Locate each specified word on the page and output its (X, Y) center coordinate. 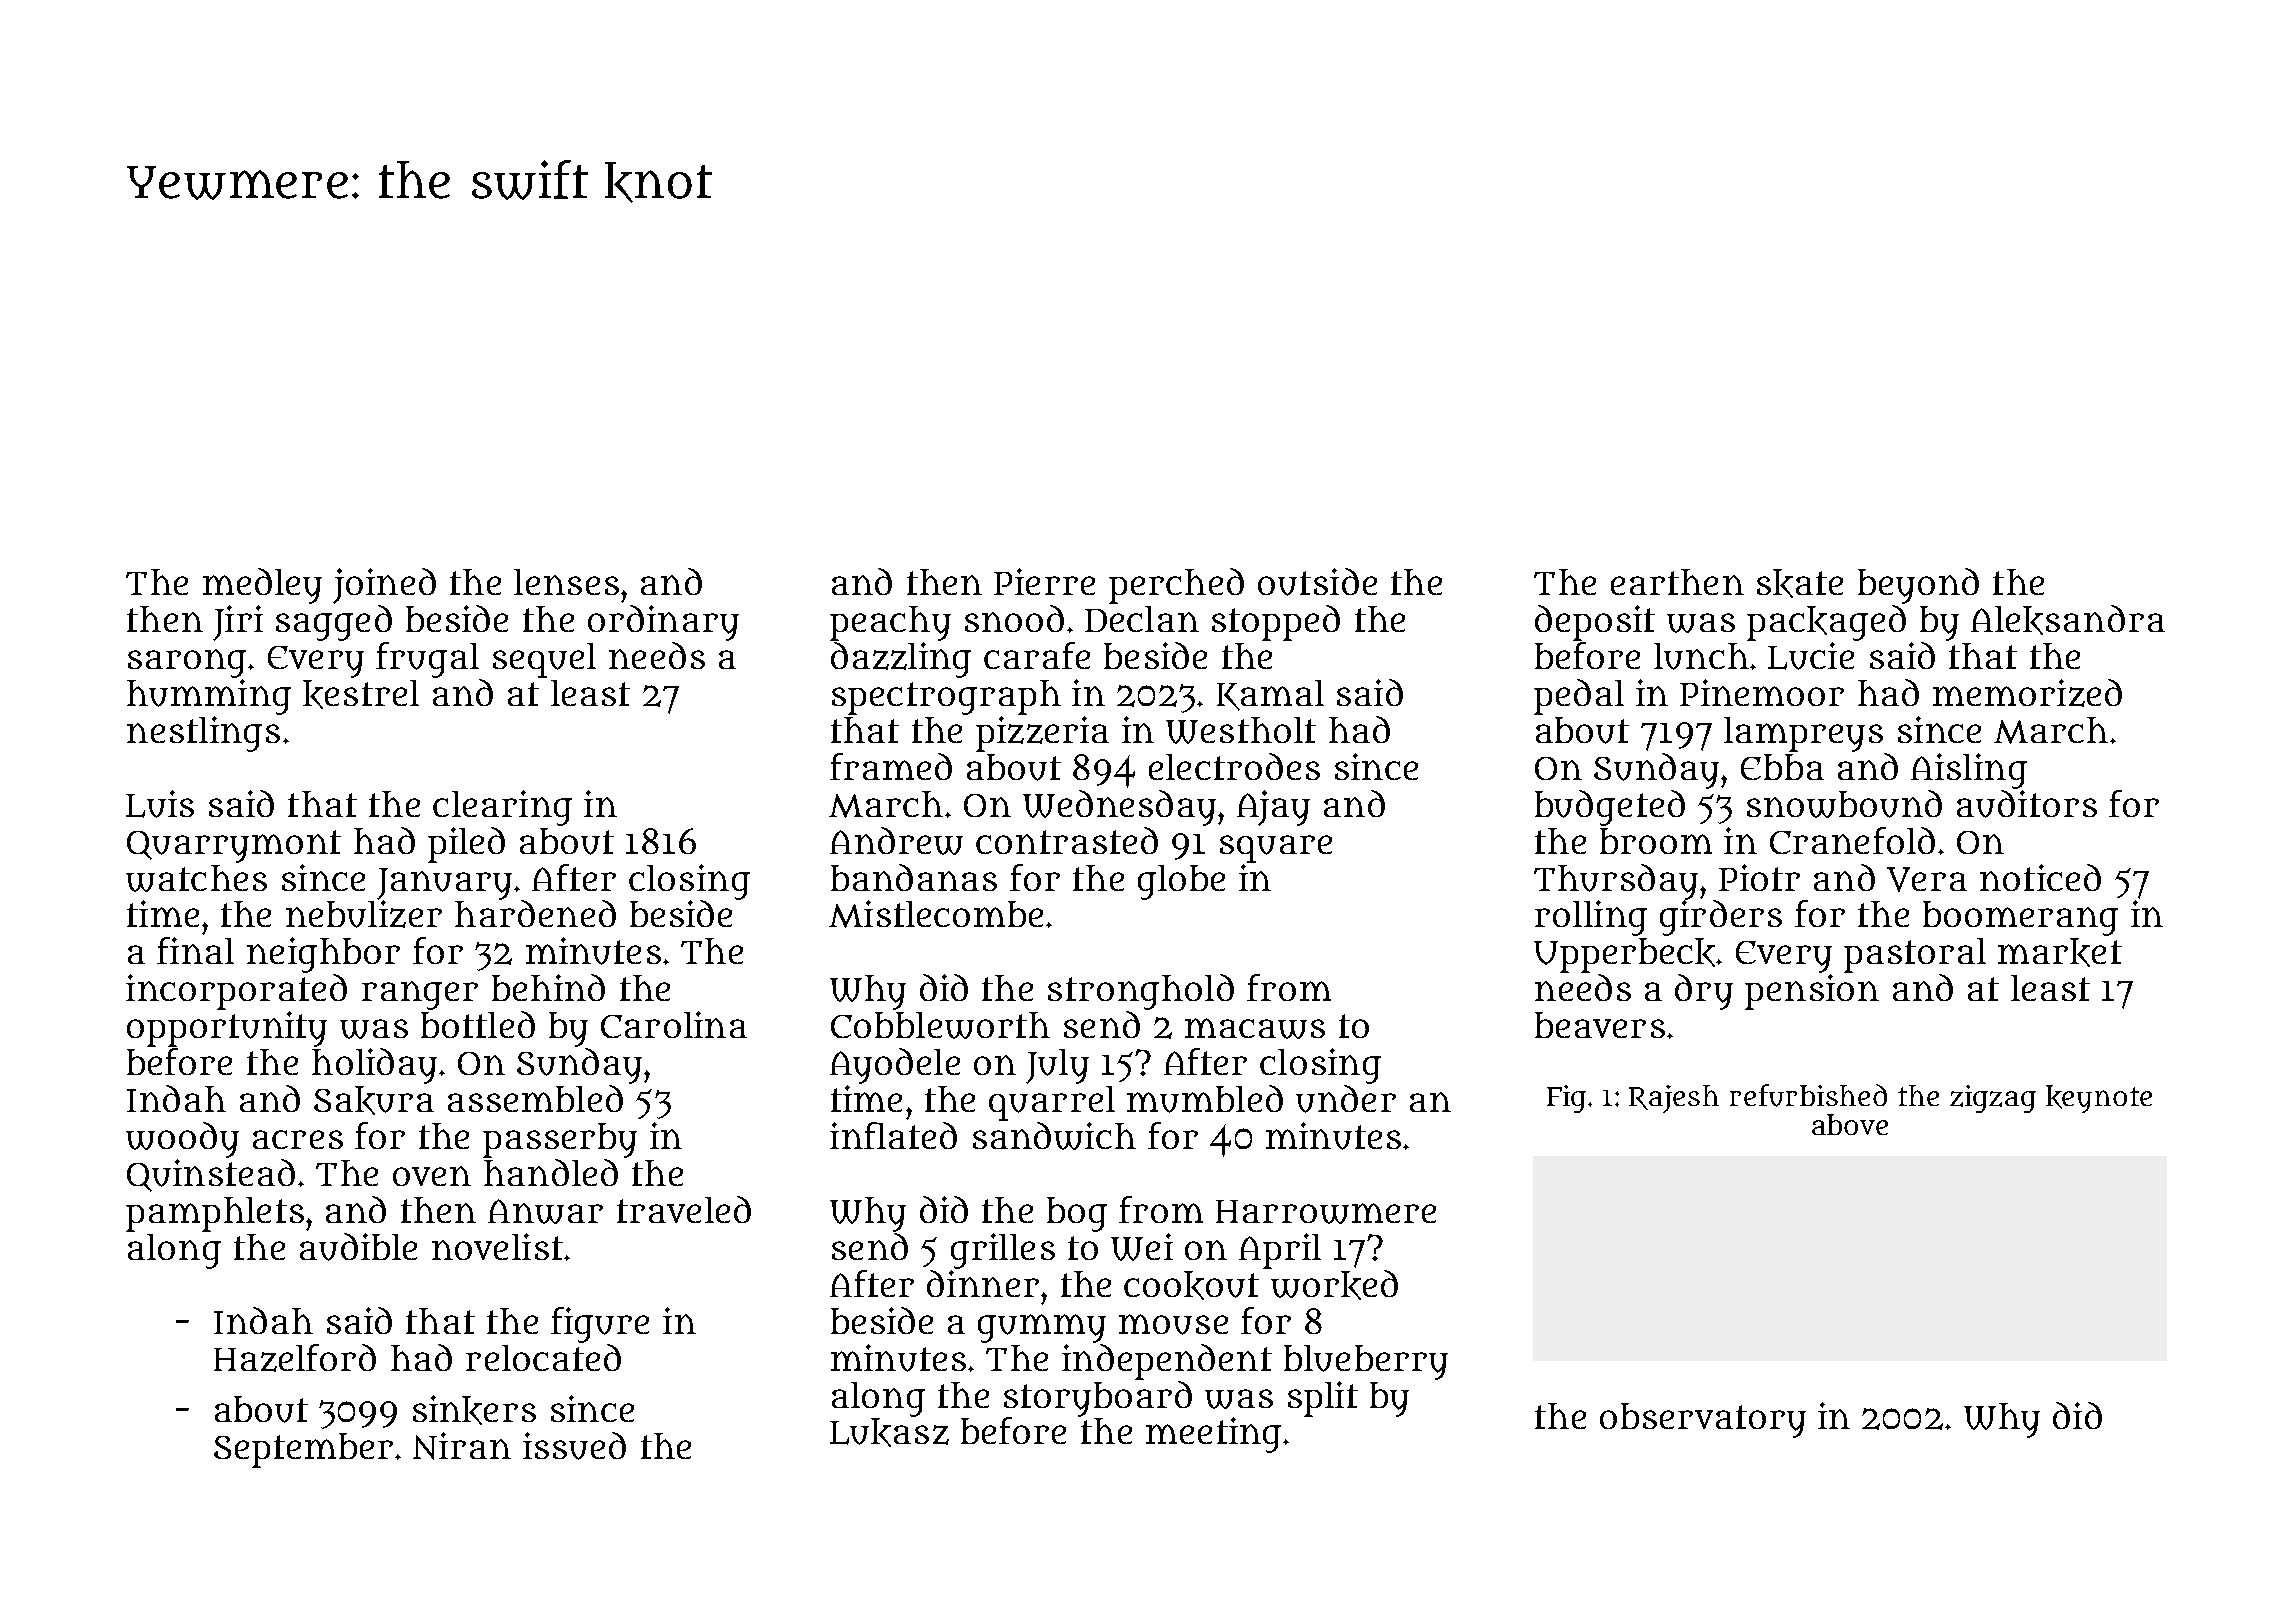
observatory (1703, 1420)
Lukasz (889, 1432)
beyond (1918, 586)
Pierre (1044, 581)
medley (262, 586)
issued (574, 1446)
